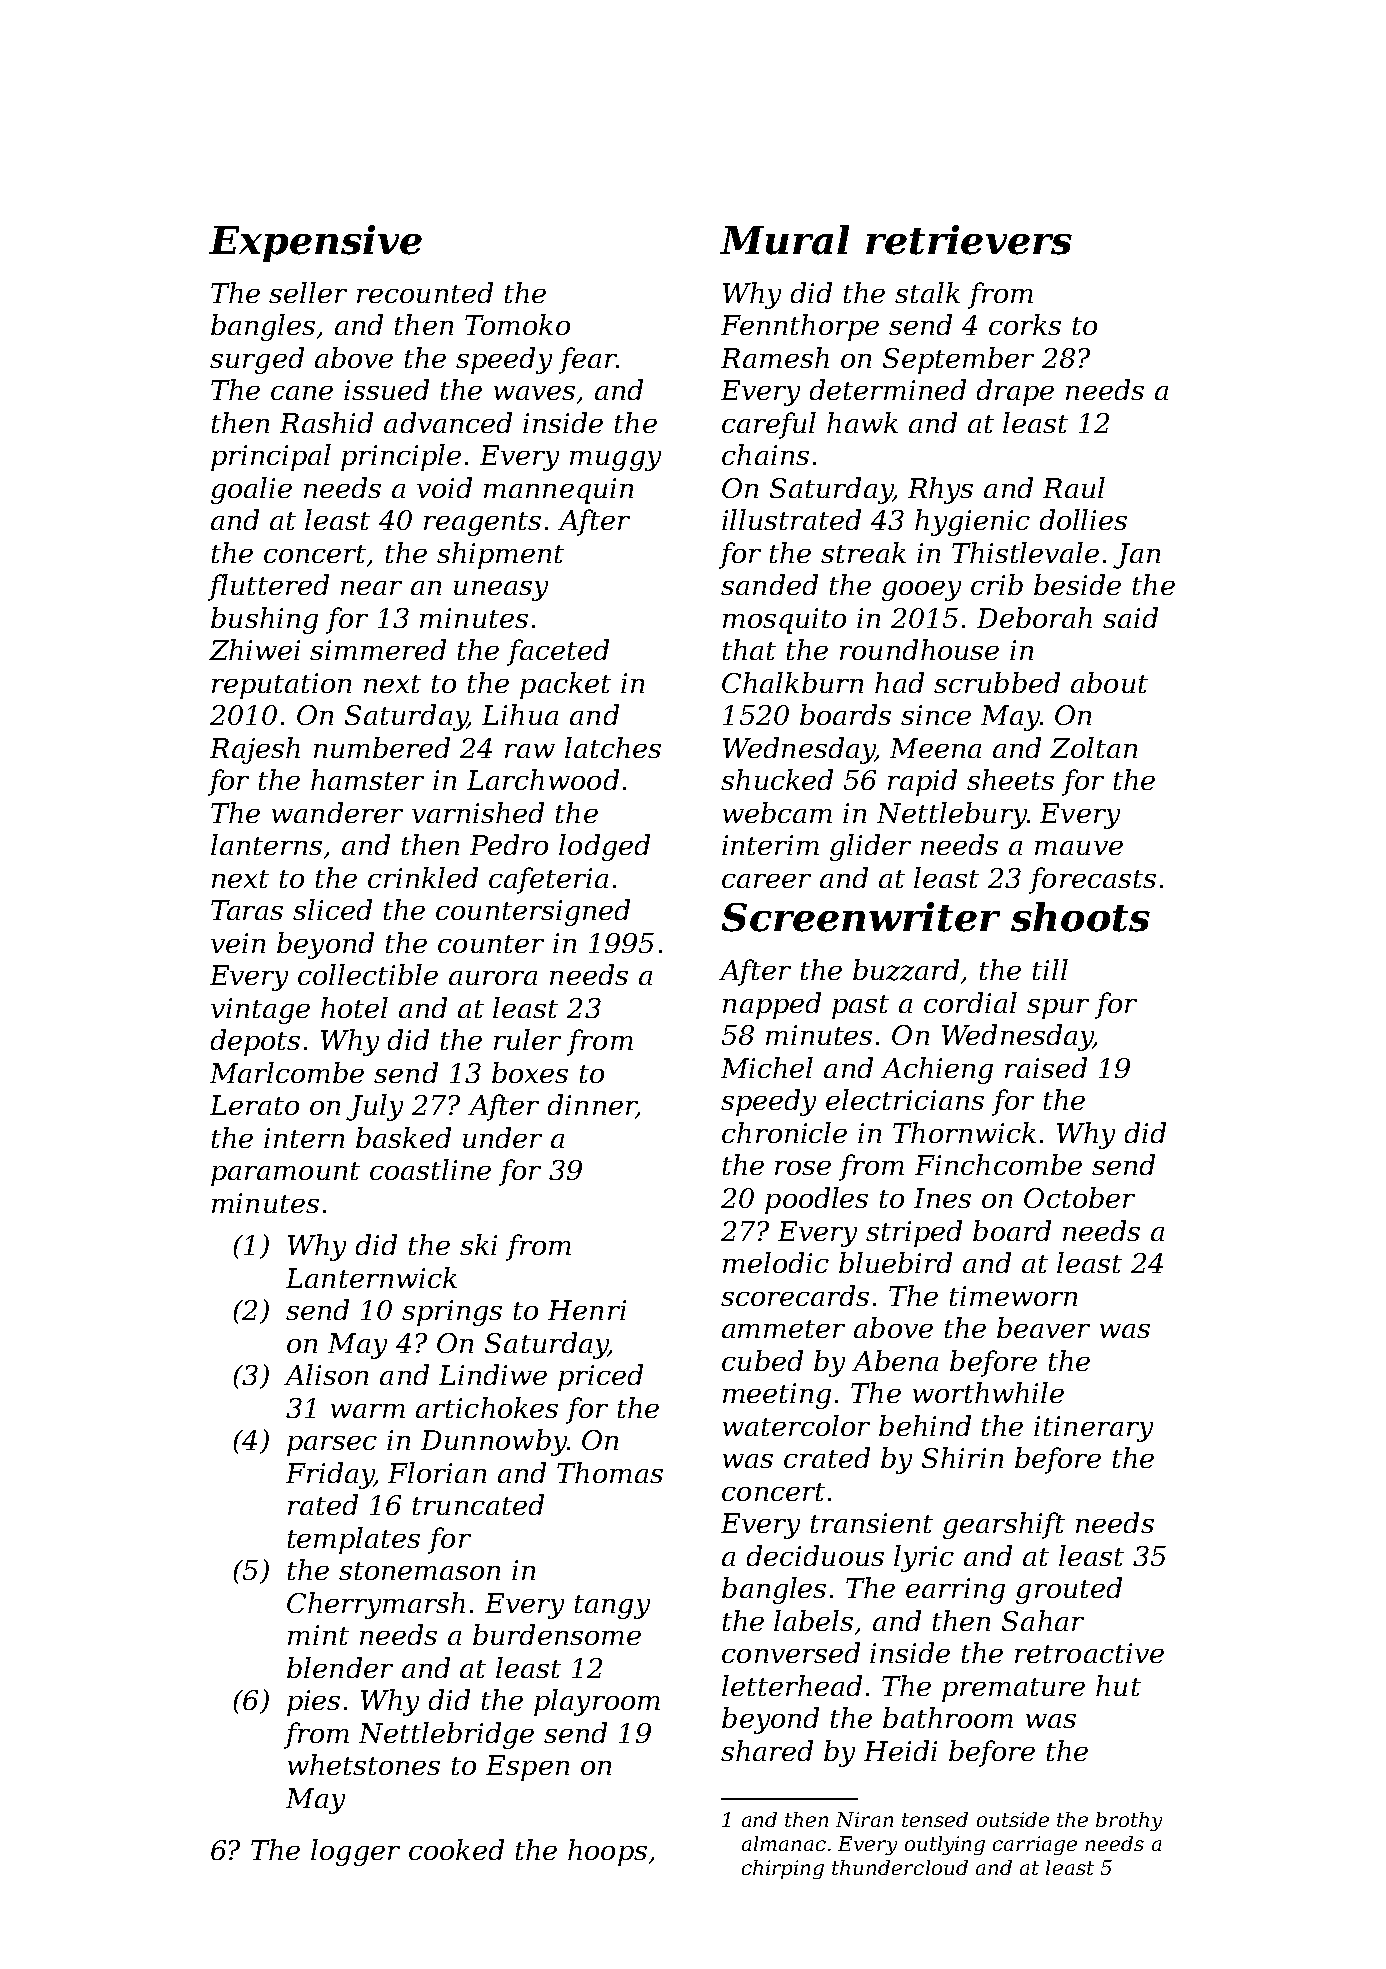 The image size is (1386, 1969). Describe the element at coordinates (332, 909) in the screenshot. I see `sliced` at that location.
